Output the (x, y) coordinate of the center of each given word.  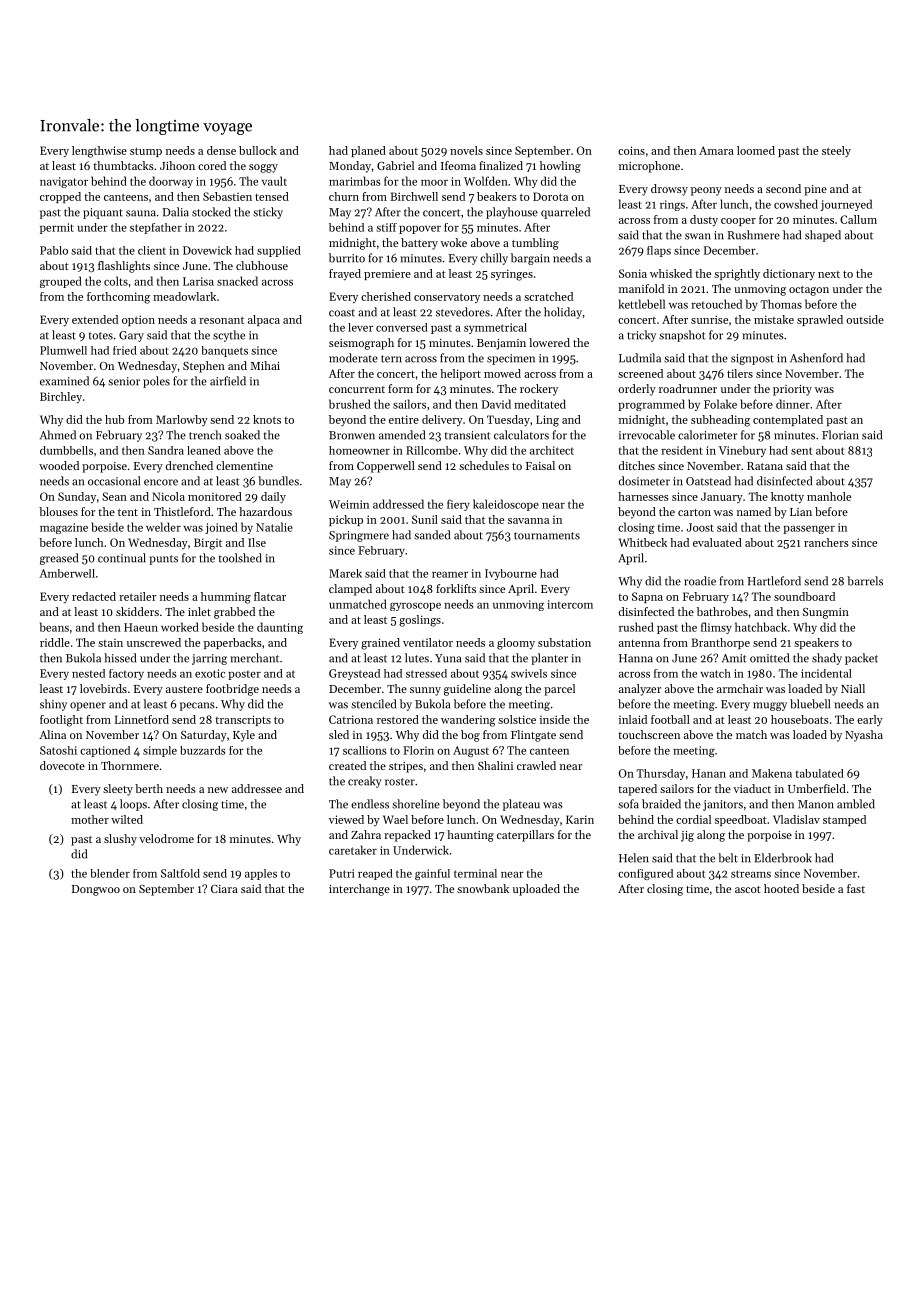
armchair (740, 688)
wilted (127, 819)
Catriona (351, 719)
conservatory (447, 298)
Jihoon (177, 165)
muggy (770, 706)
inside (555, 719)
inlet (199, 611)
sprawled (820, 320)
